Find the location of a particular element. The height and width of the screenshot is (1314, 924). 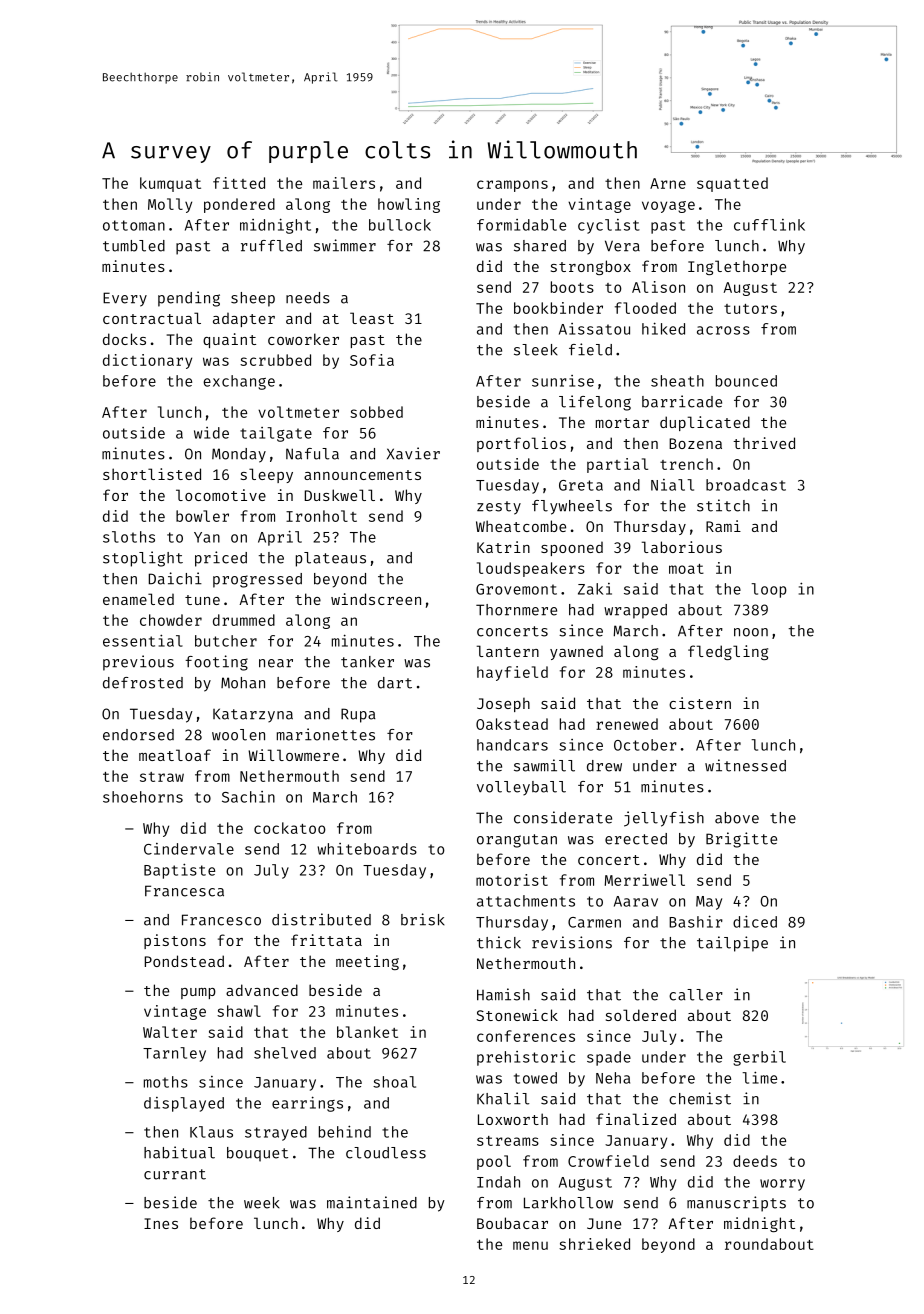

caller is located at coordinates (696, 995).
